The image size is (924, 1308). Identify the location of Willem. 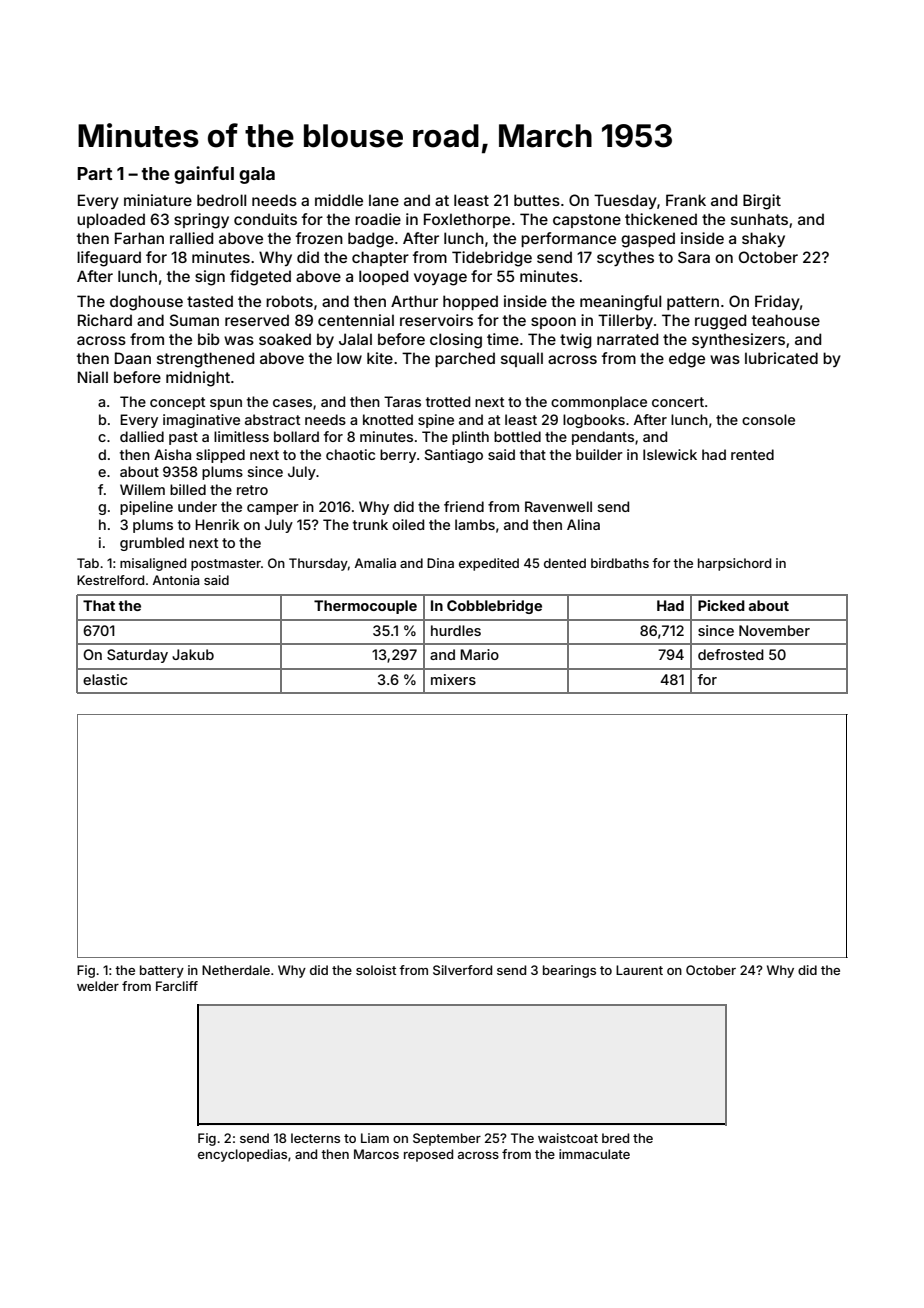
(142, 489).
